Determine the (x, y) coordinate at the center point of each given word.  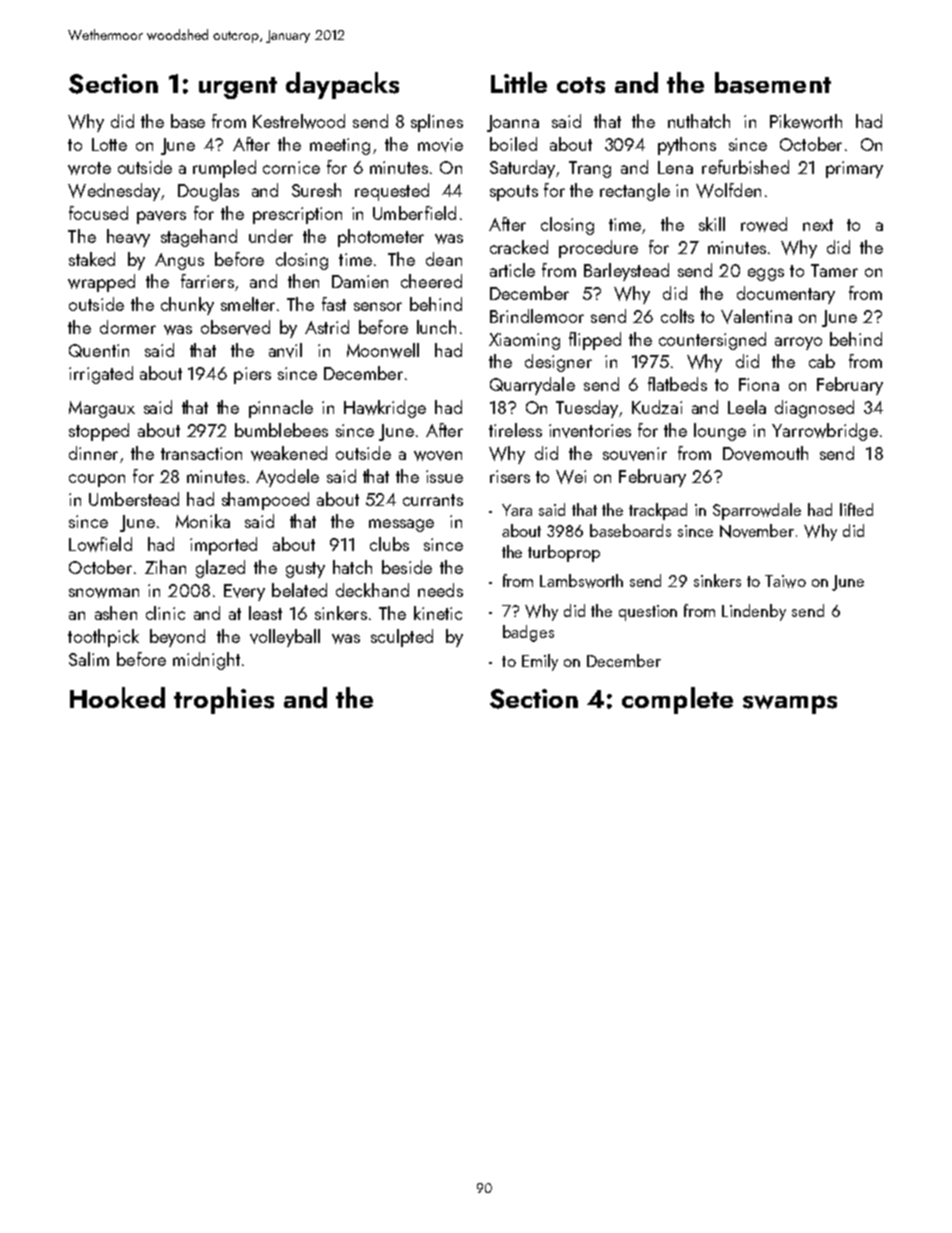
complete (677, 700)
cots (581, 85)
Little (519, 82)
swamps (790, 704)
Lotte (109, 144)
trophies (224, 700)
